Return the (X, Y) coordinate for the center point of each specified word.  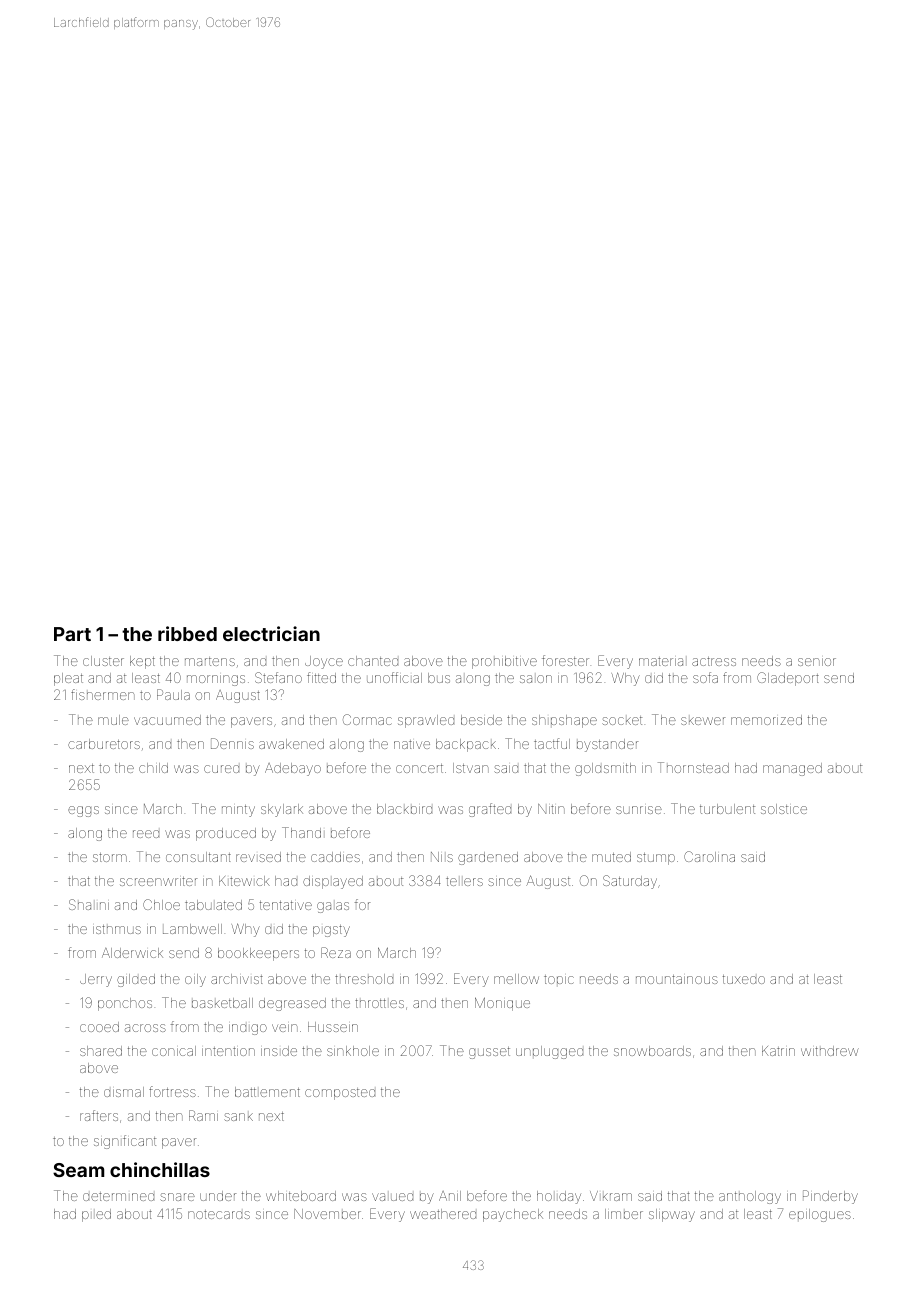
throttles (379, 1003)
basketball (222, 1003)
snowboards (652, 1051)
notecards (219, 1214)
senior (817, 662)
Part (72, 634)
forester (565, 660)
